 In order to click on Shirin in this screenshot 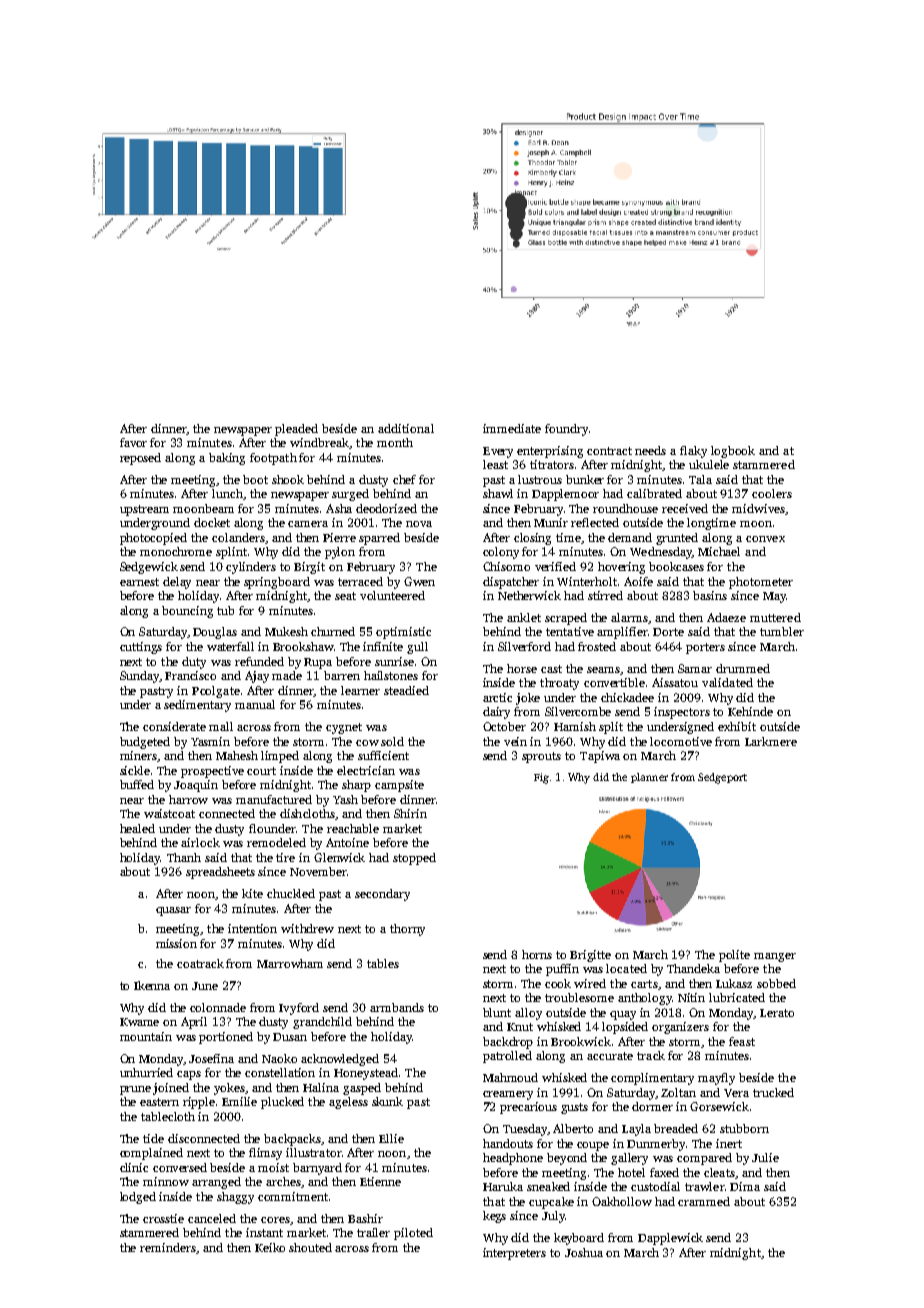, I will do `click(410, 813)`.
